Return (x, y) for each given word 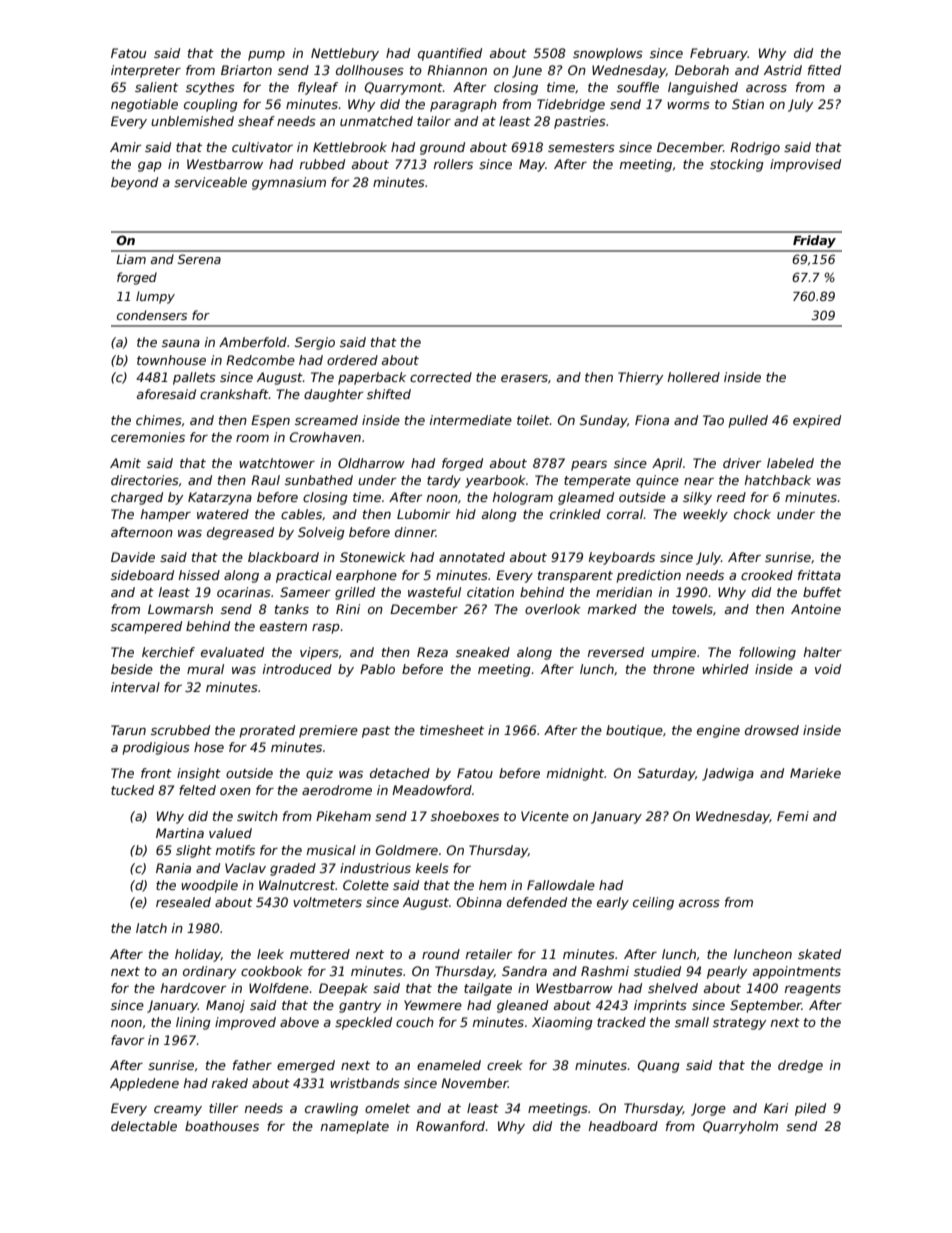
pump (266, 56)
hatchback (778, 480)
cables (301, 514)
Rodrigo (755, 148)
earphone (366, 576)
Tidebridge (571, 105)
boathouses (222, 1126)
